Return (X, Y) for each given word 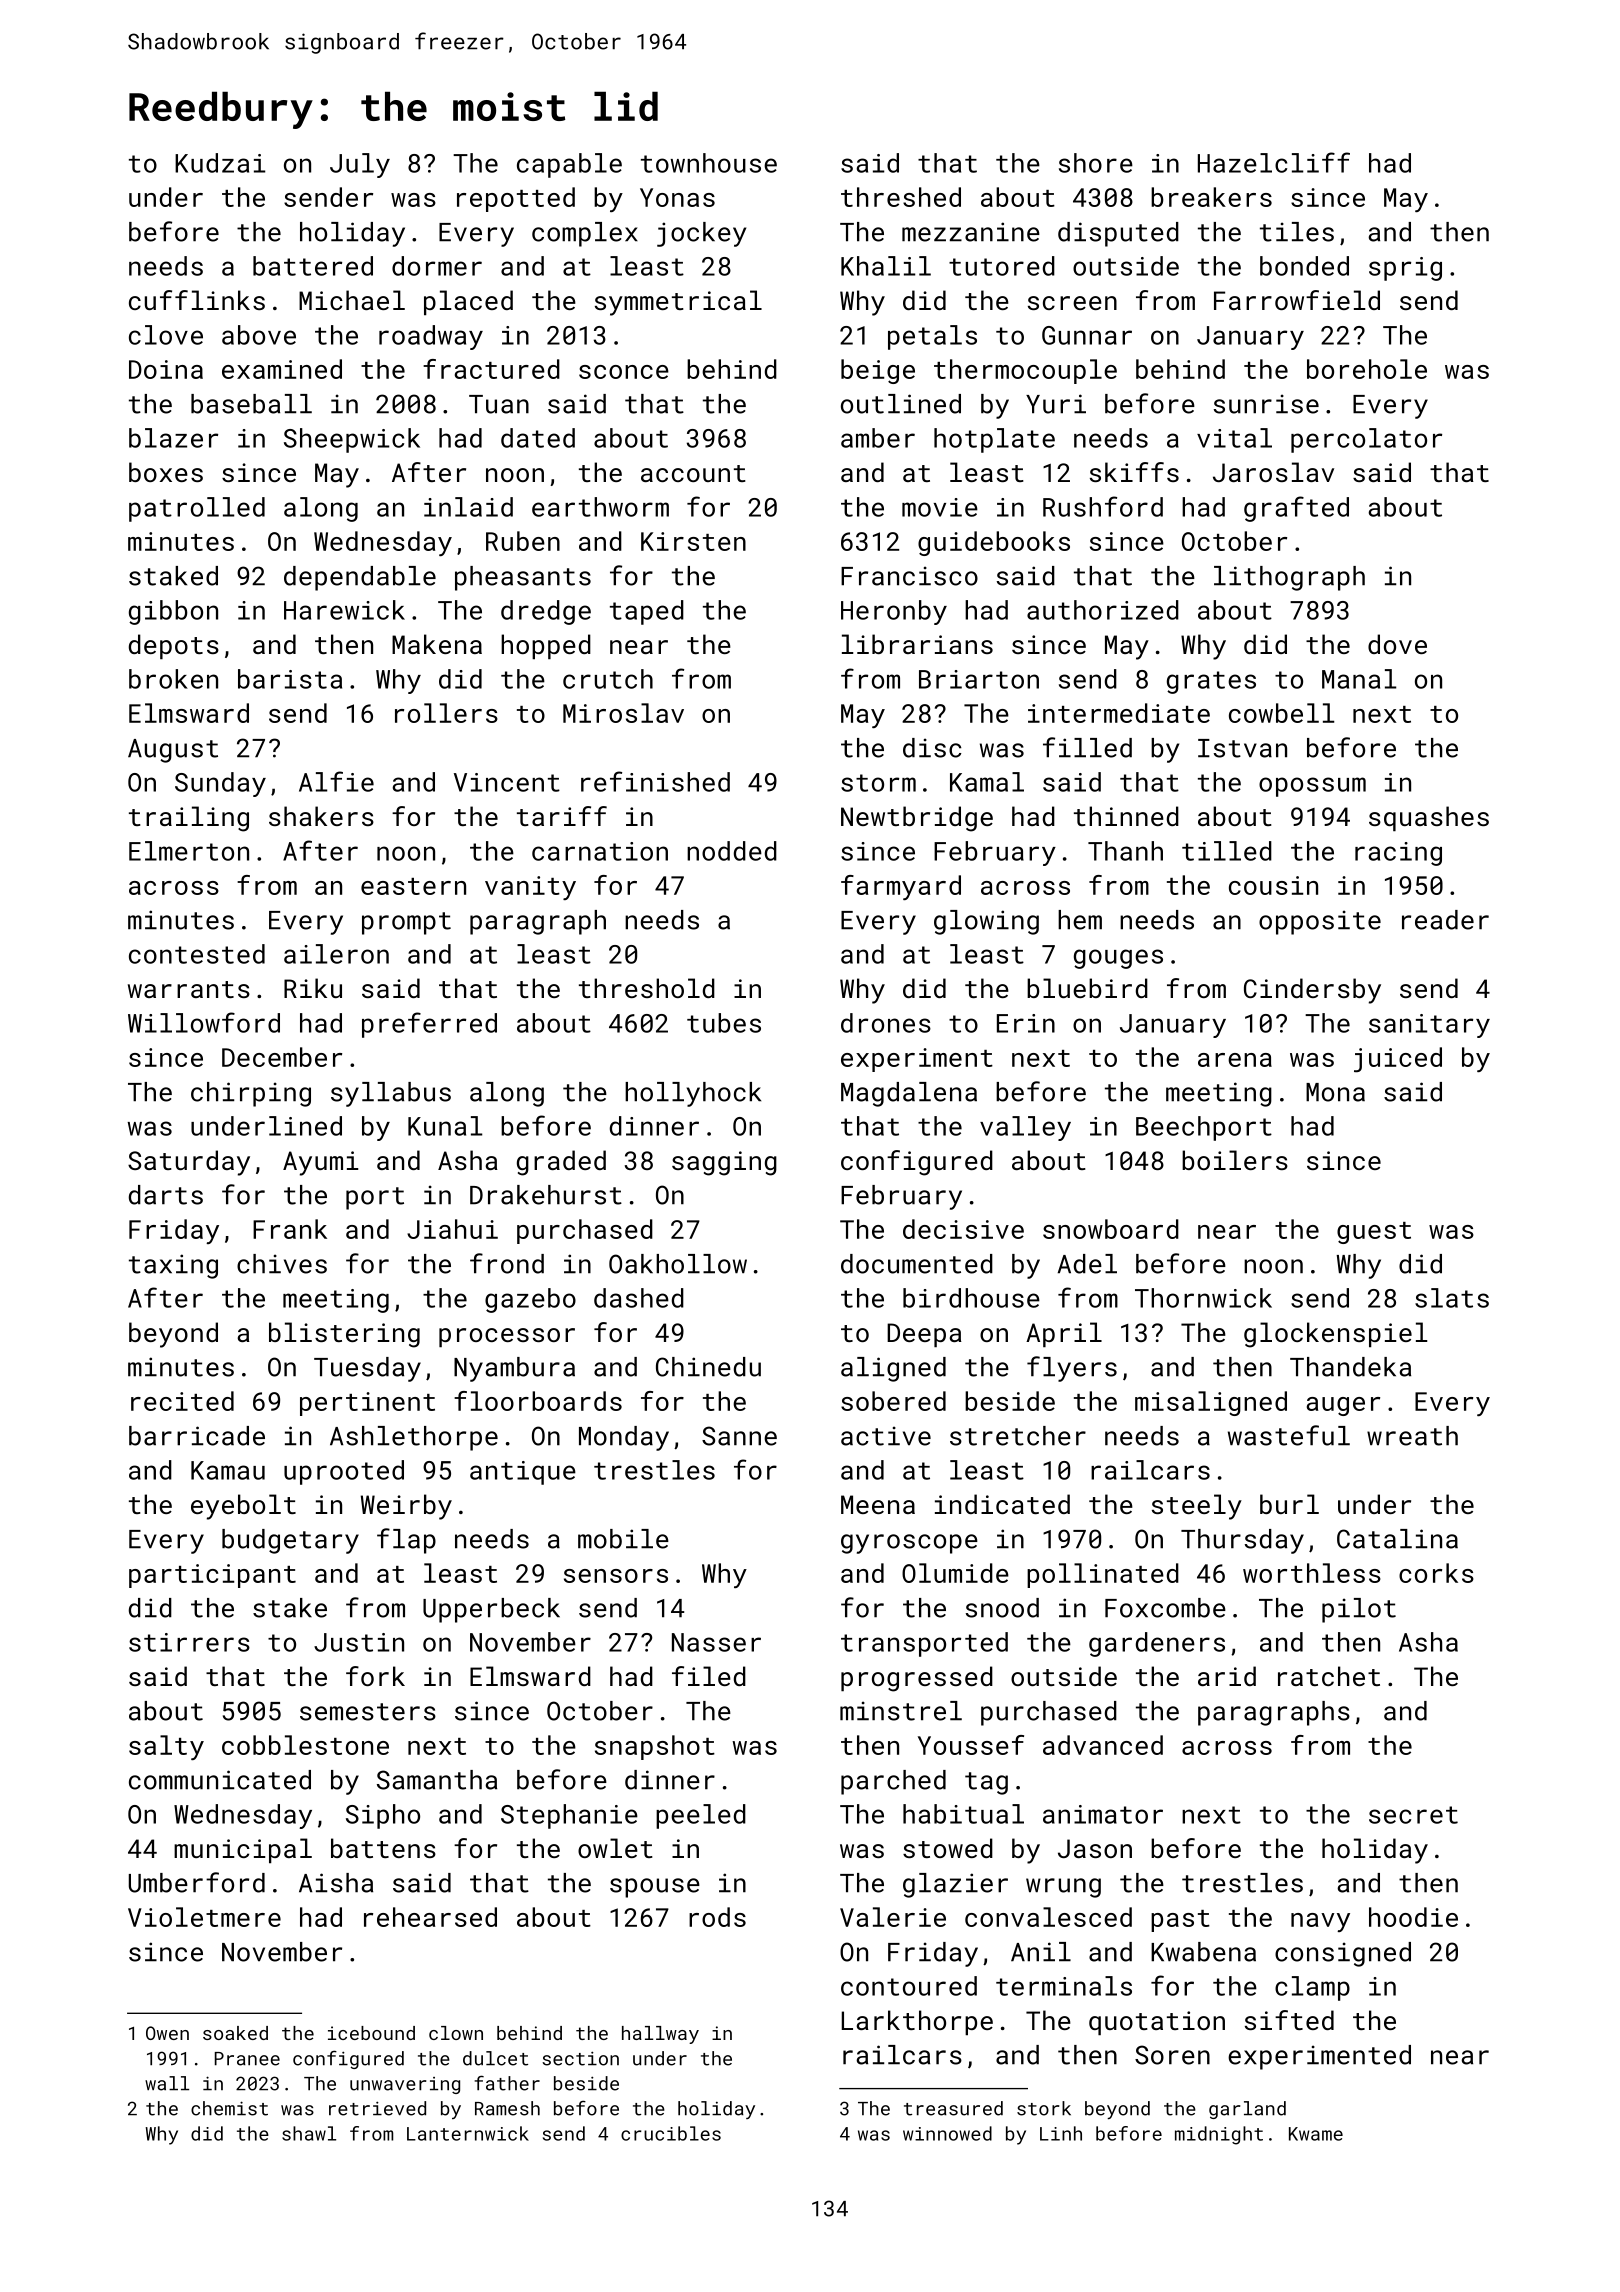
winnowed (947, 2133)
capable (569, 165)
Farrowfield (1297, 300)
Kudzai (220, 163)
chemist (229, 2108)
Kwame (1316, 2134)
